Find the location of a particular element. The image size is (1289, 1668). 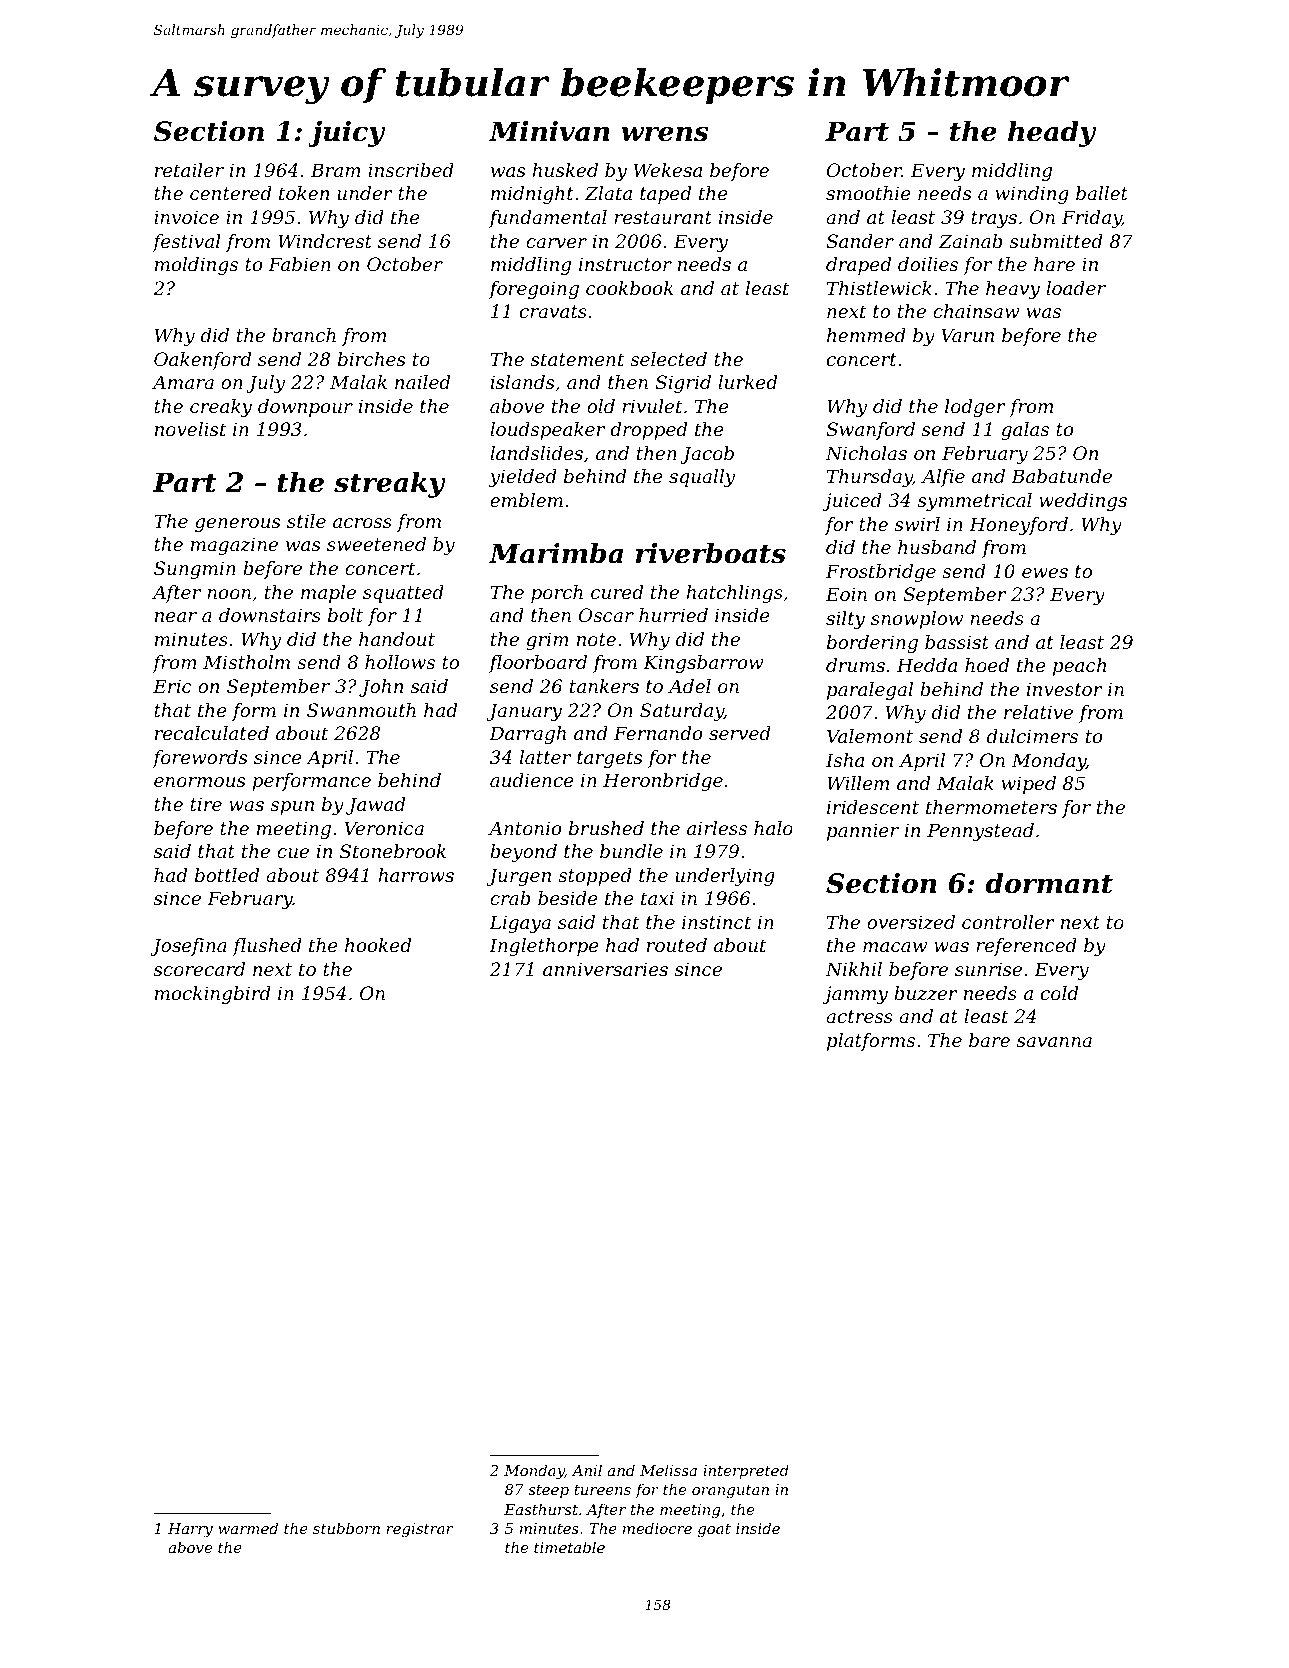

wrens is located at coordinates (665, 134).
